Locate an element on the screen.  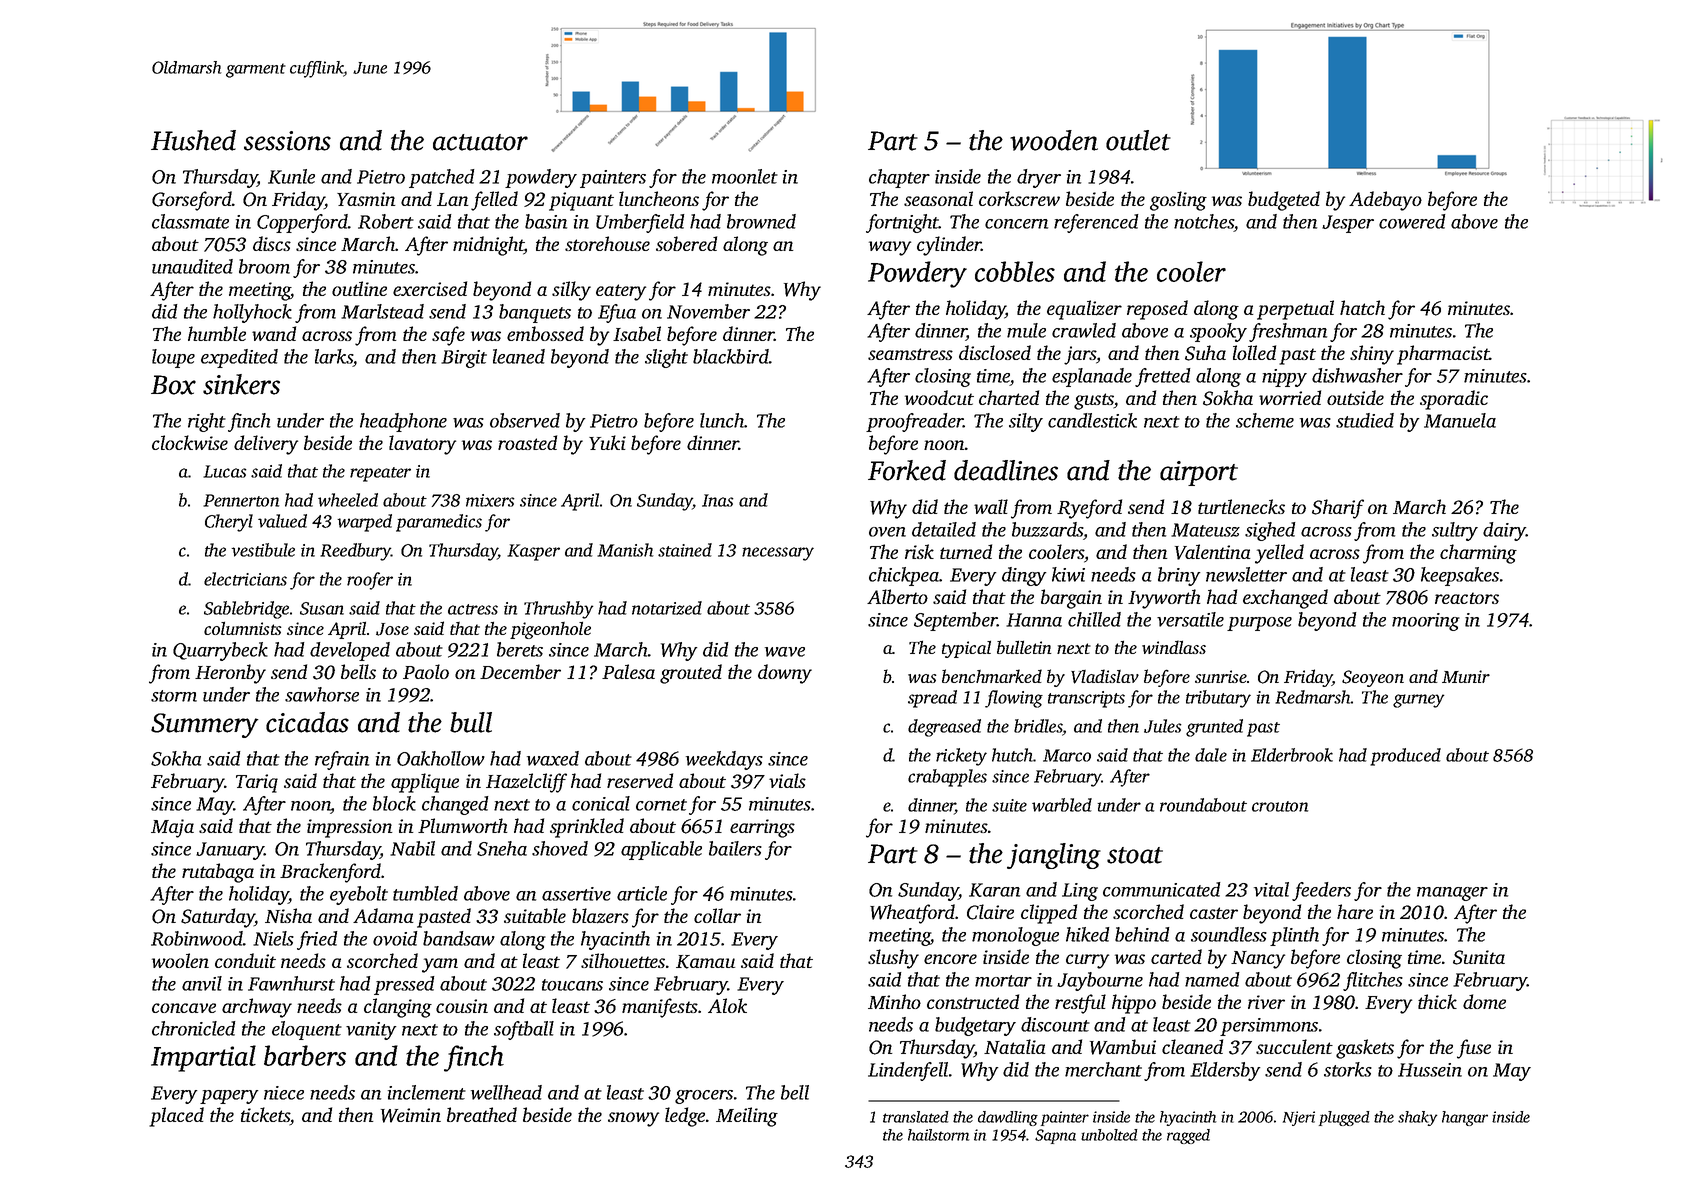
Hushed is located at coordinates (193, 140).
